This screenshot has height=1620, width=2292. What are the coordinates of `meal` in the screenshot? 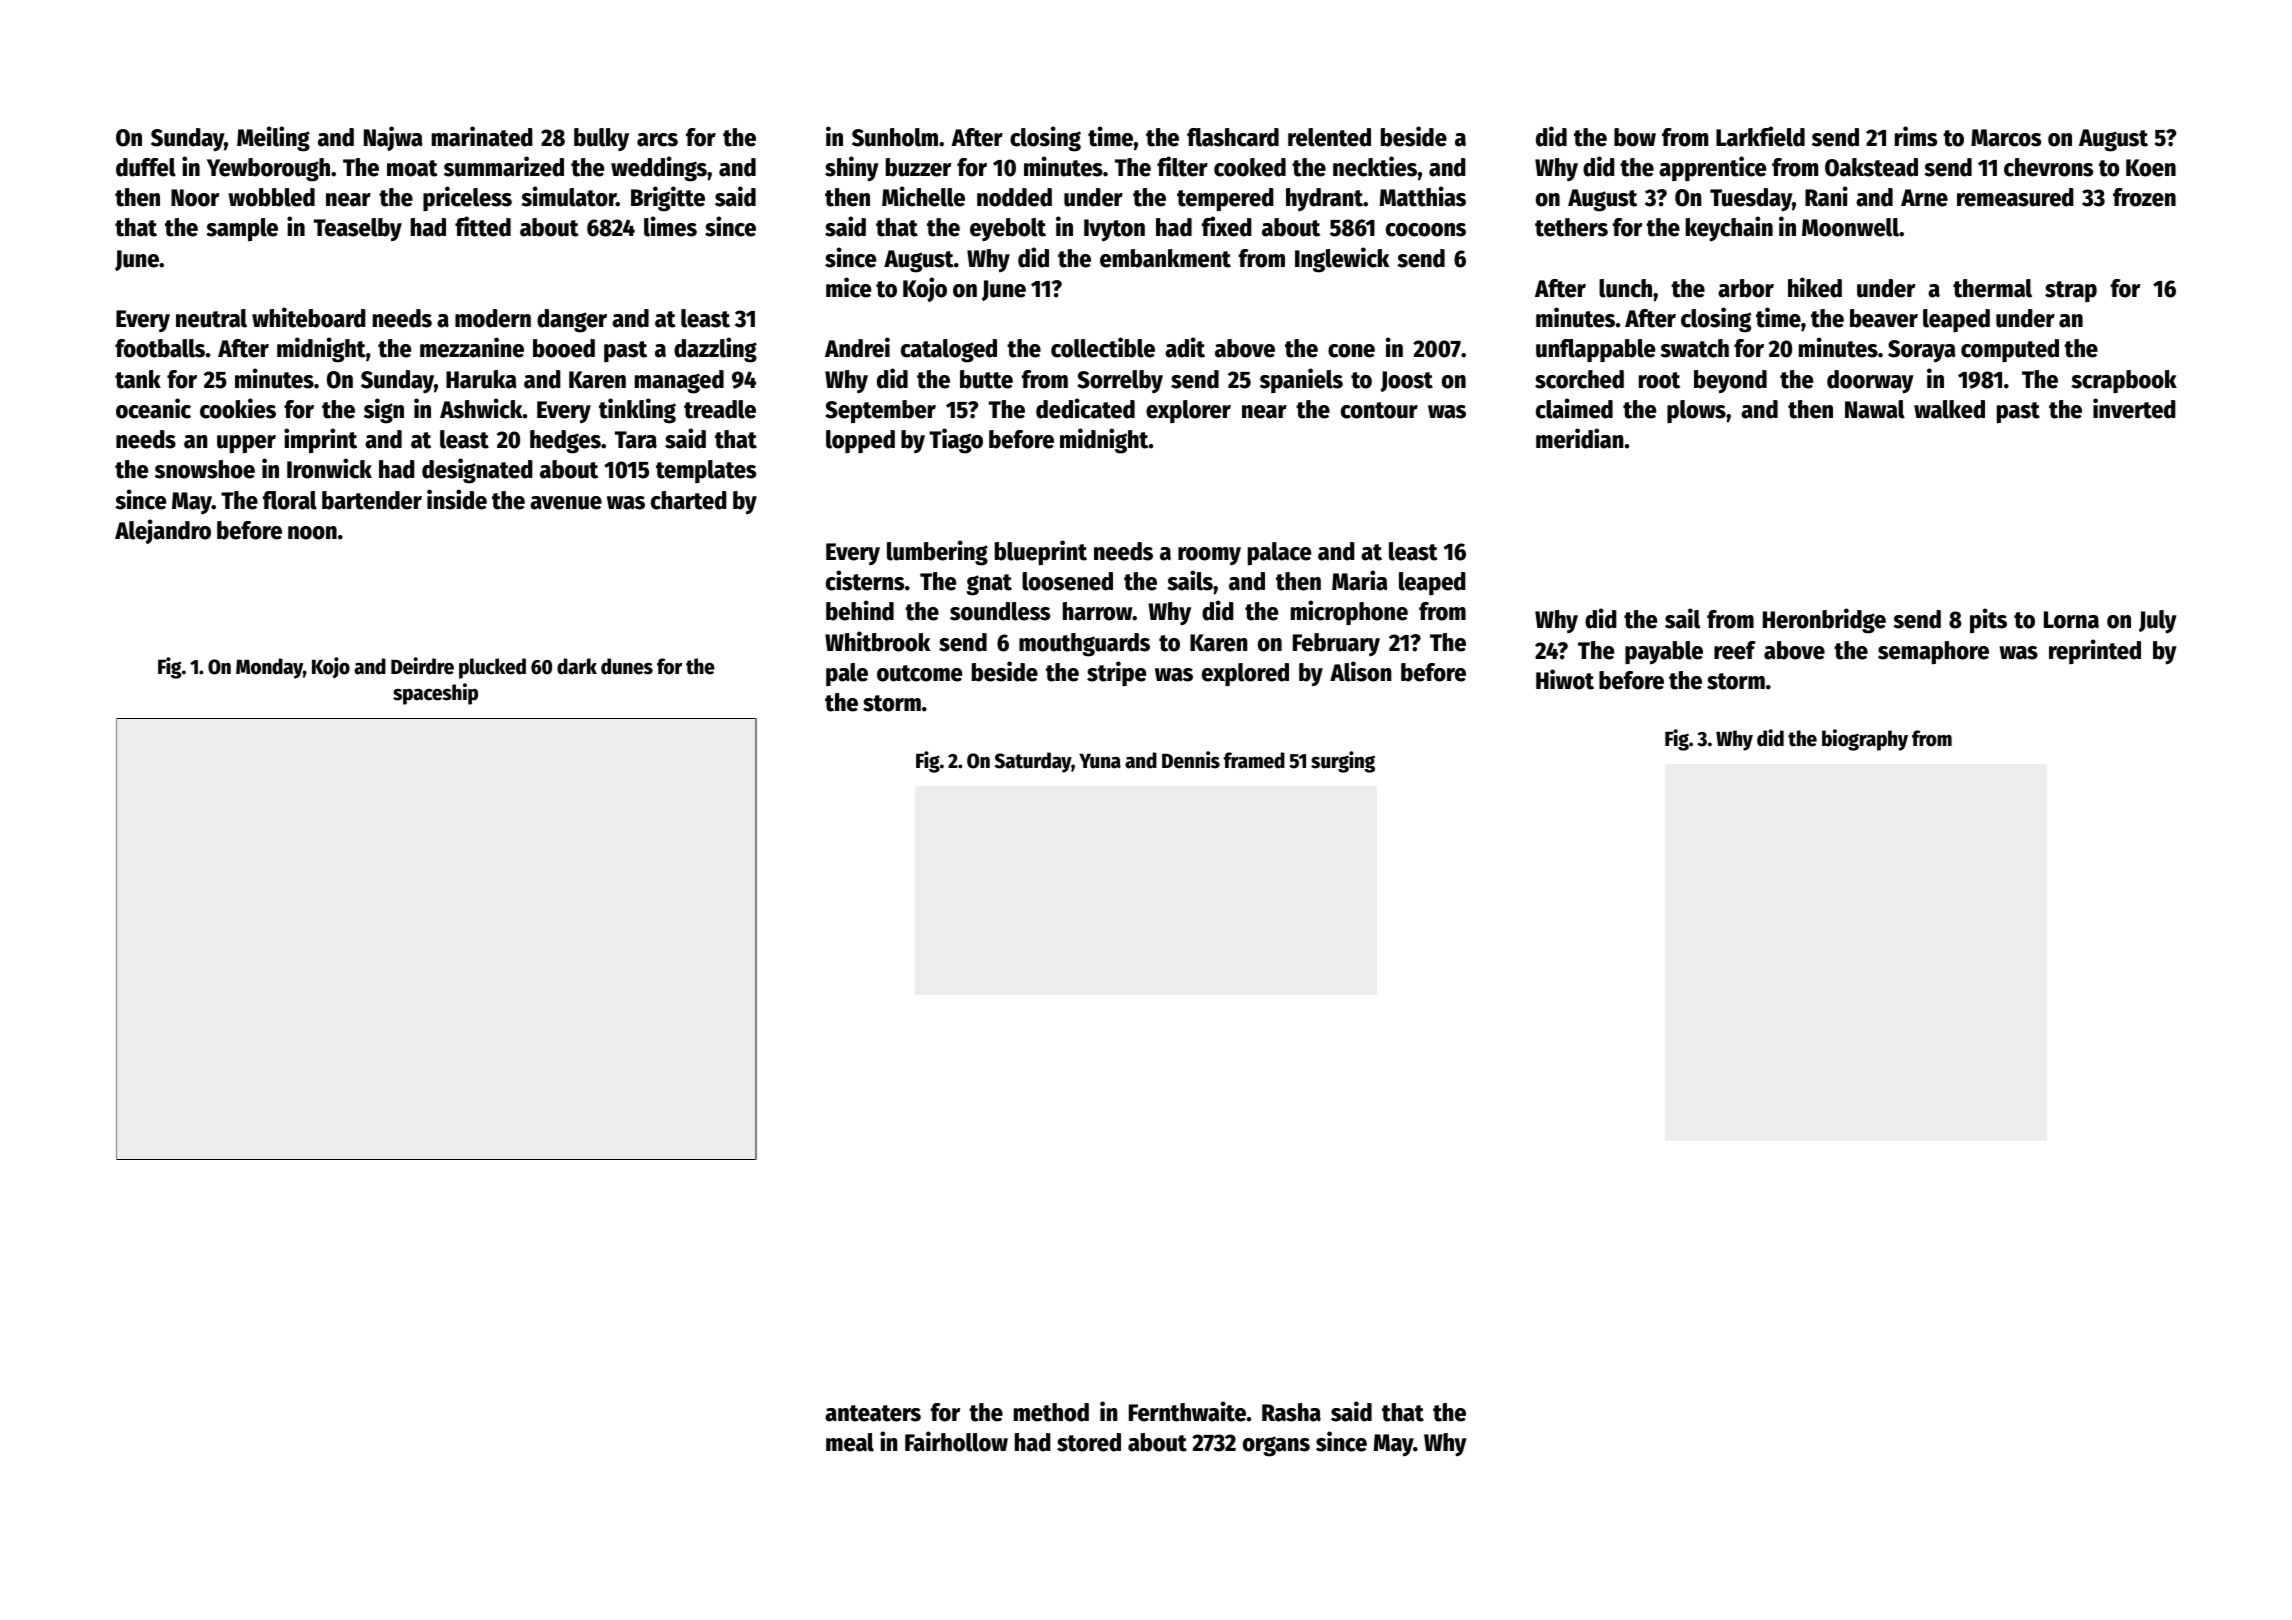 It's located at (850, 1442).
